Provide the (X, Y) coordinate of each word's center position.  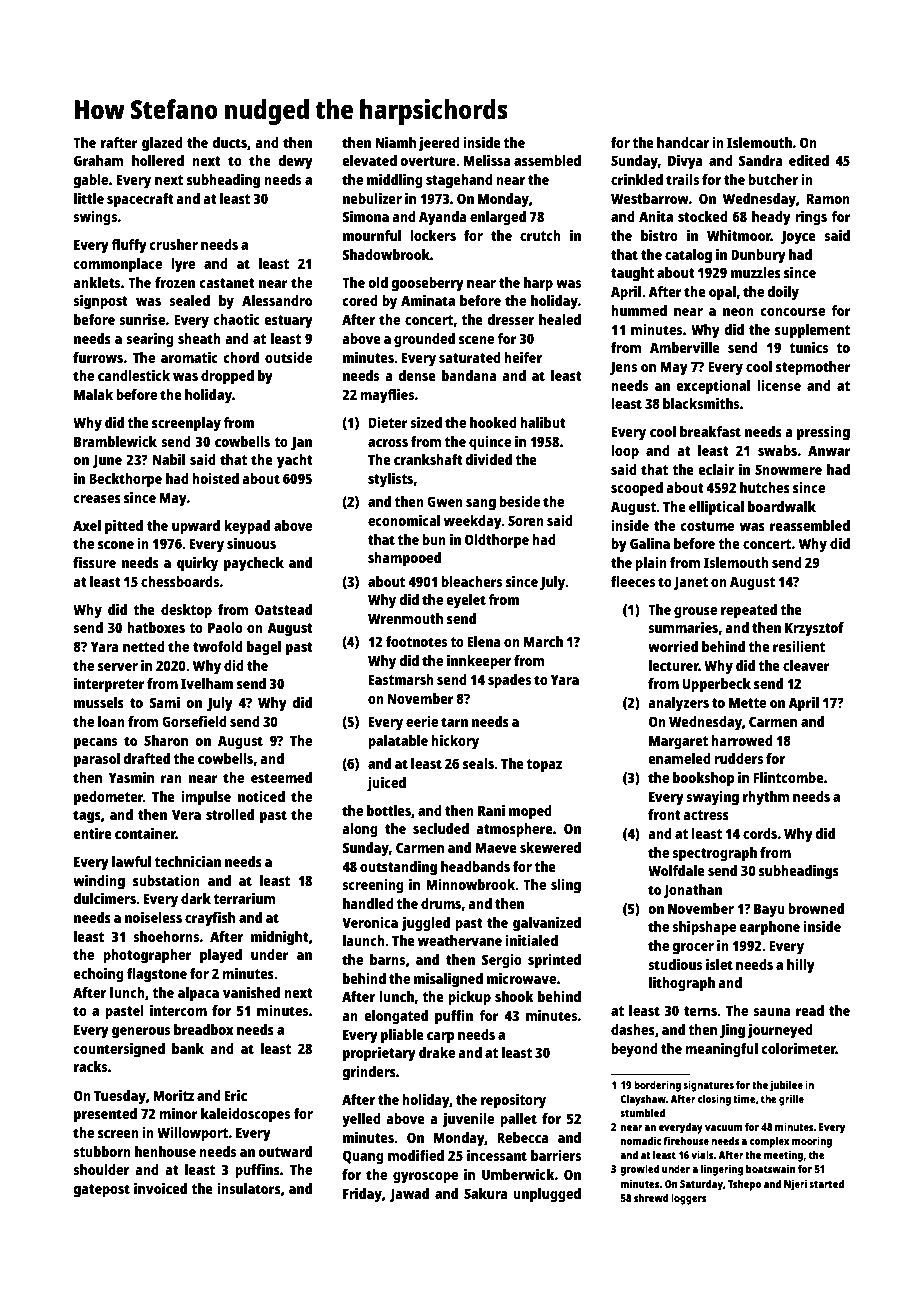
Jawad (409, 1195)
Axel (87, 525)
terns (700, 1011)
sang (481, 505)
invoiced (160, 1188)
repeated (749, 611)
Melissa (487, 160)
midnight (280, 938)
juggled (426, 924)
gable (91, 181)
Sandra (761, 160)
